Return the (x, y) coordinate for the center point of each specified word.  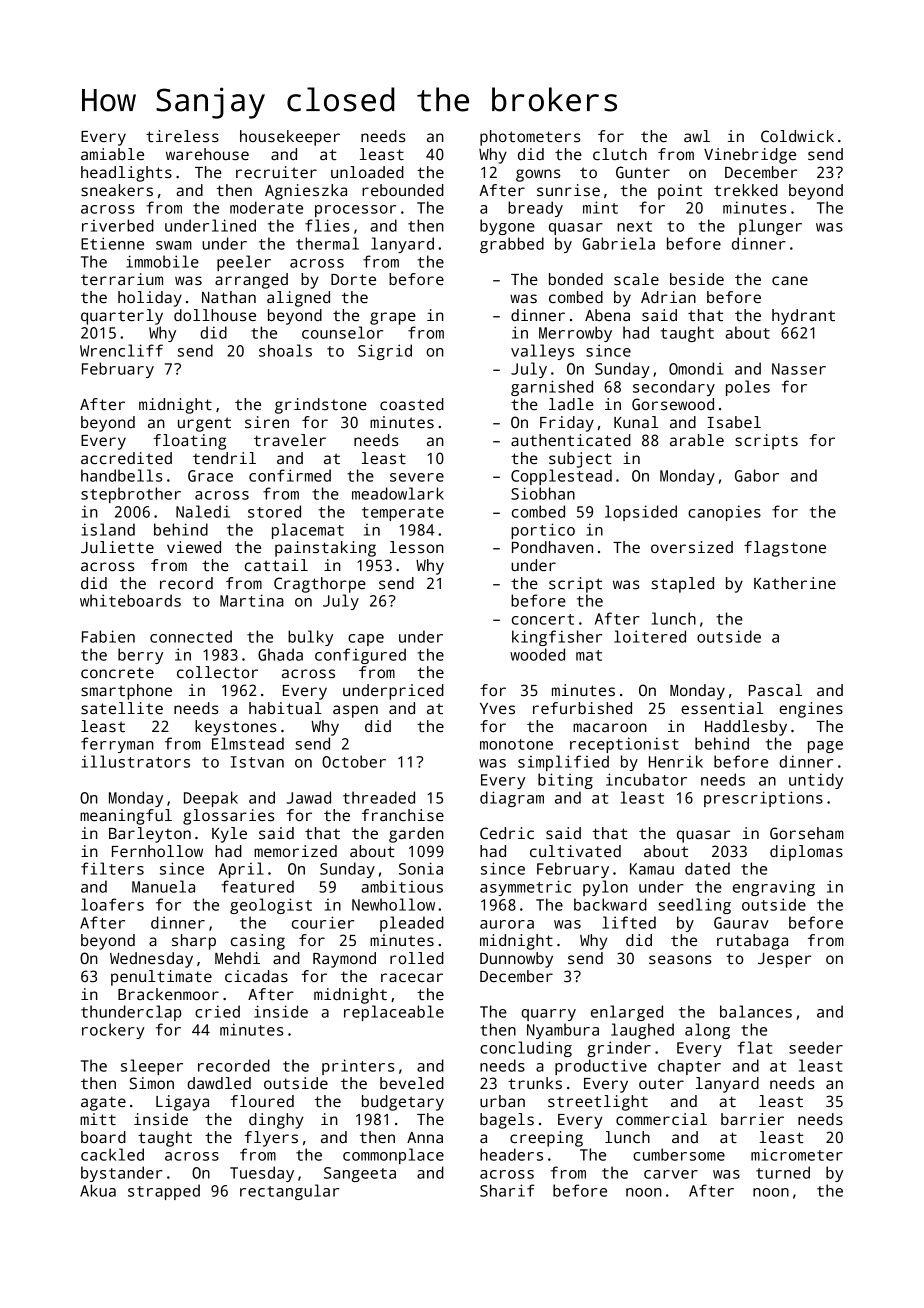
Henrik (676, 761)
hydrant (803, 317)
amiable (112, 154)
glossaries (229, 817)
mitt (98, 1119)
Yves (497, 709)
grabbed (512, 245)
